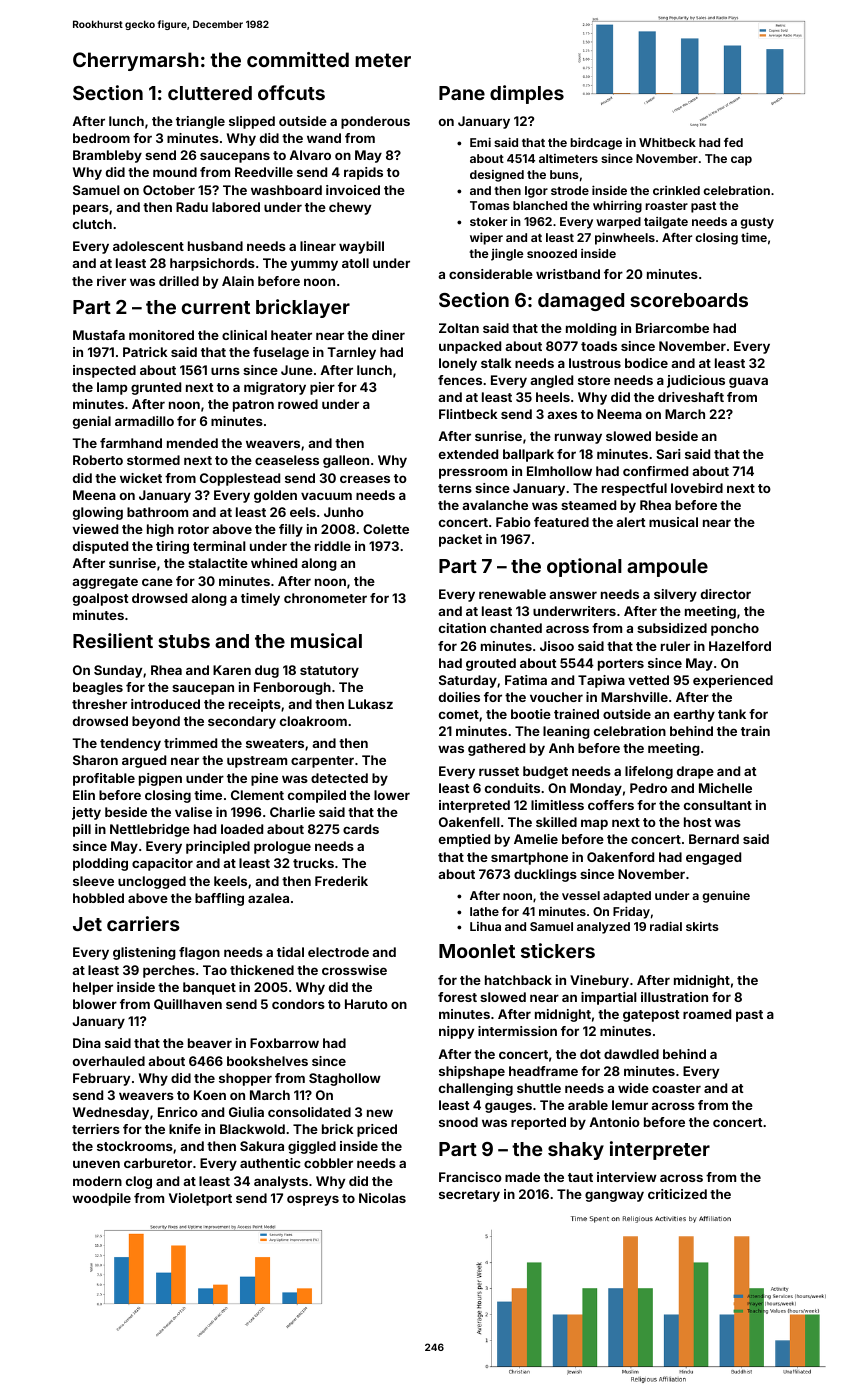  Describe the element at coordinates (689, 300) in the image. I see `scoreboards` at that location.
